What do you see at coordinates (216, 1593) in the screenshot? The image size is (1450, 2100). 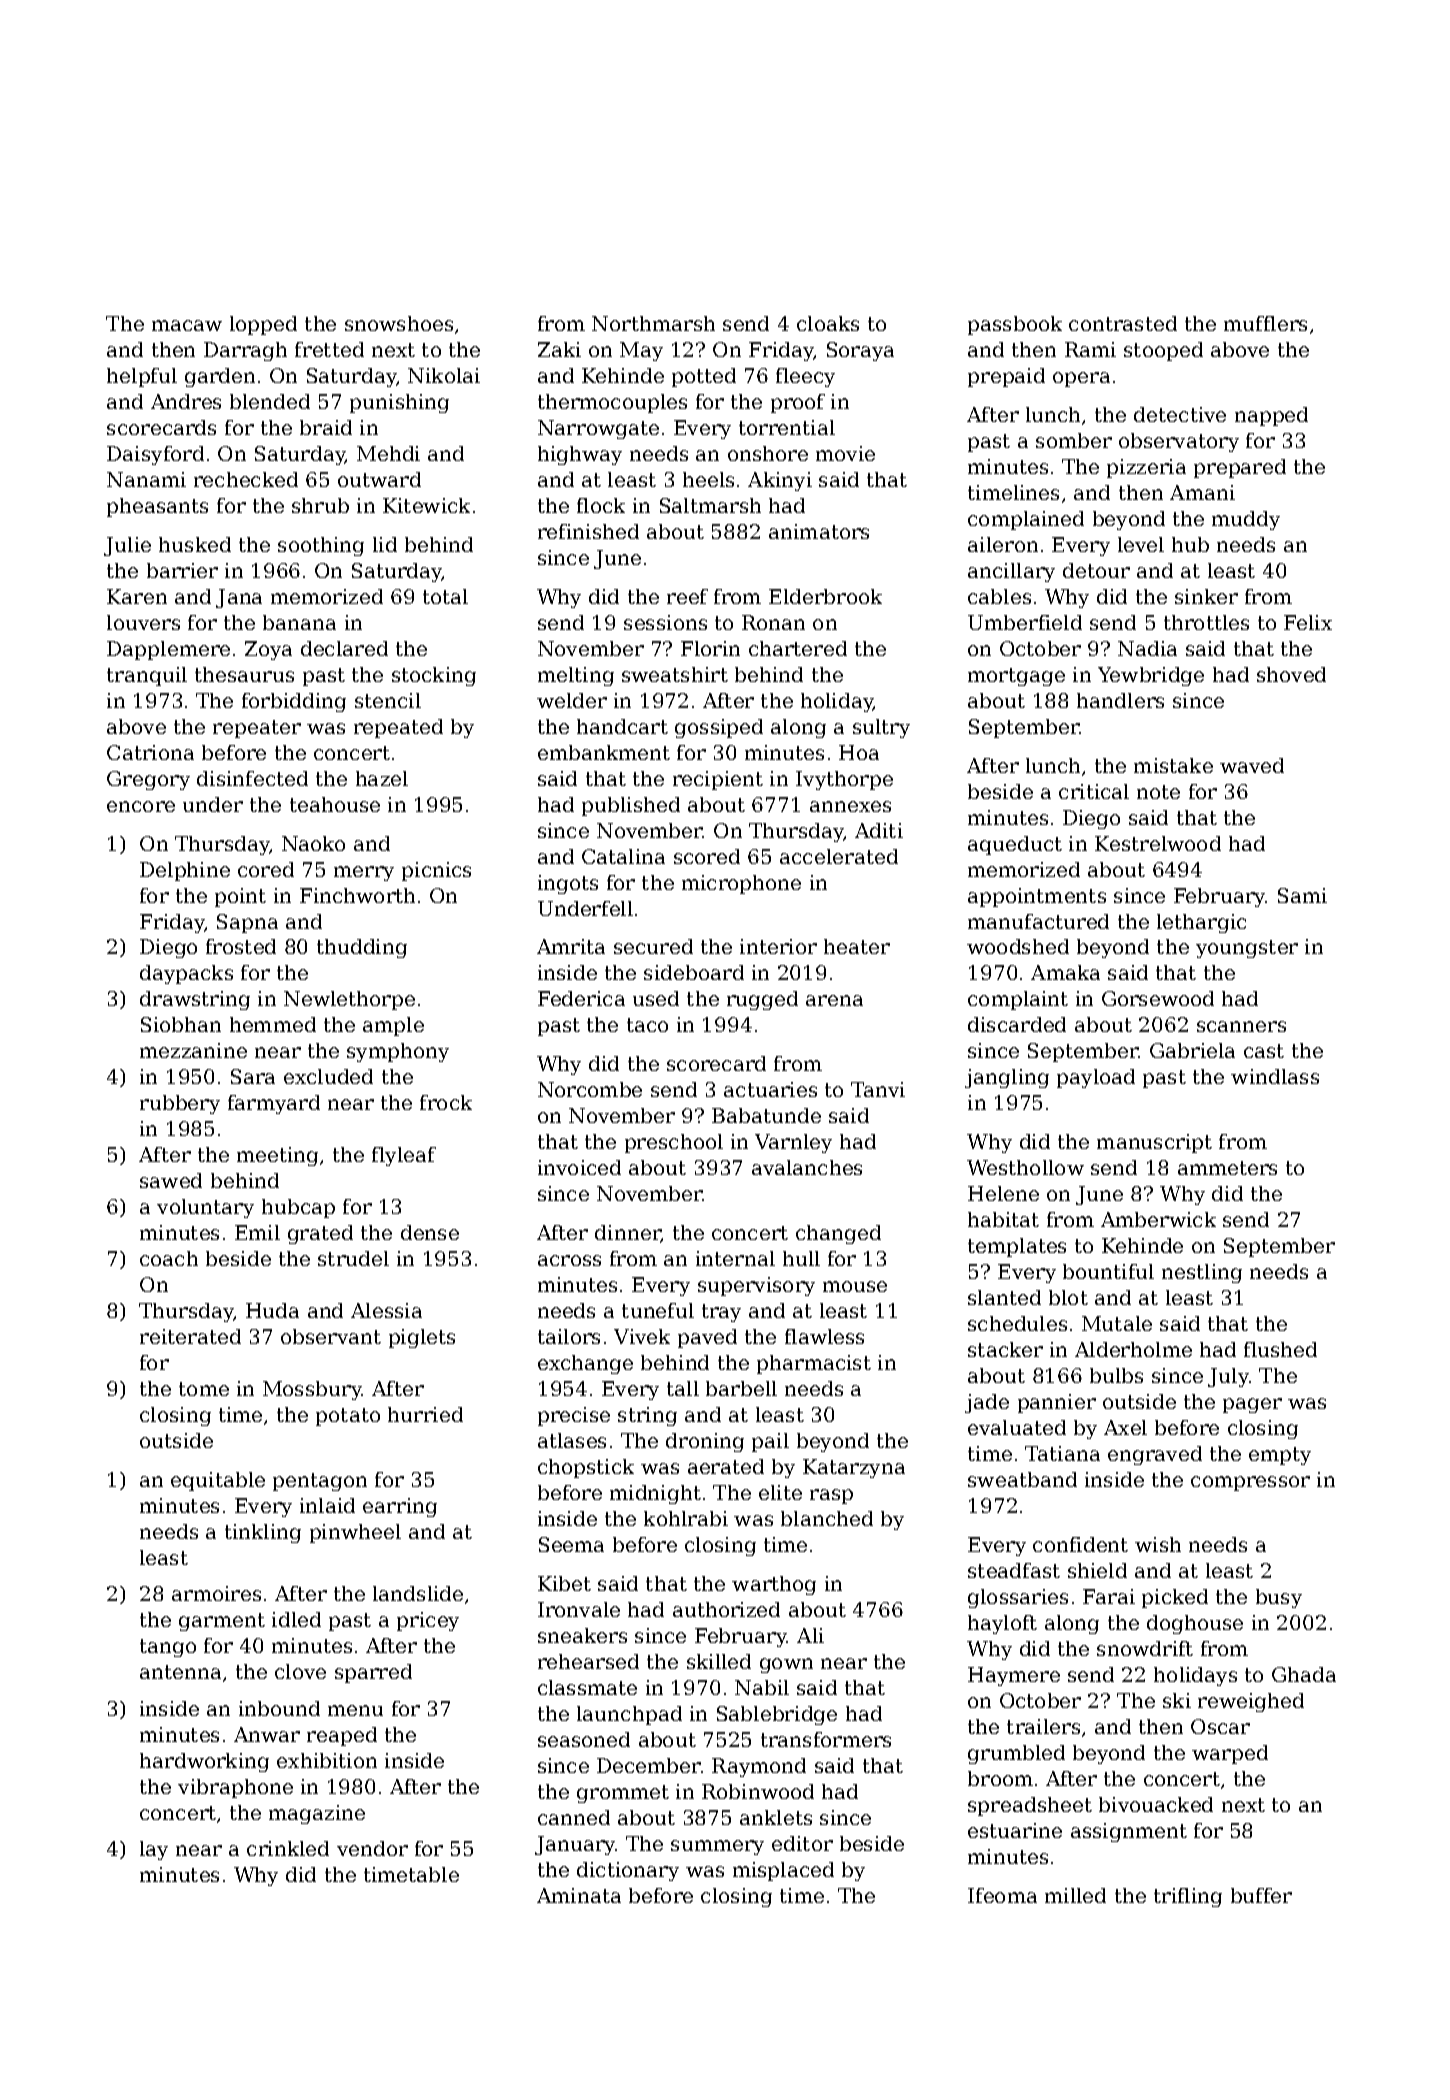 I see `armoires` at bounding box center [216, 1593].
